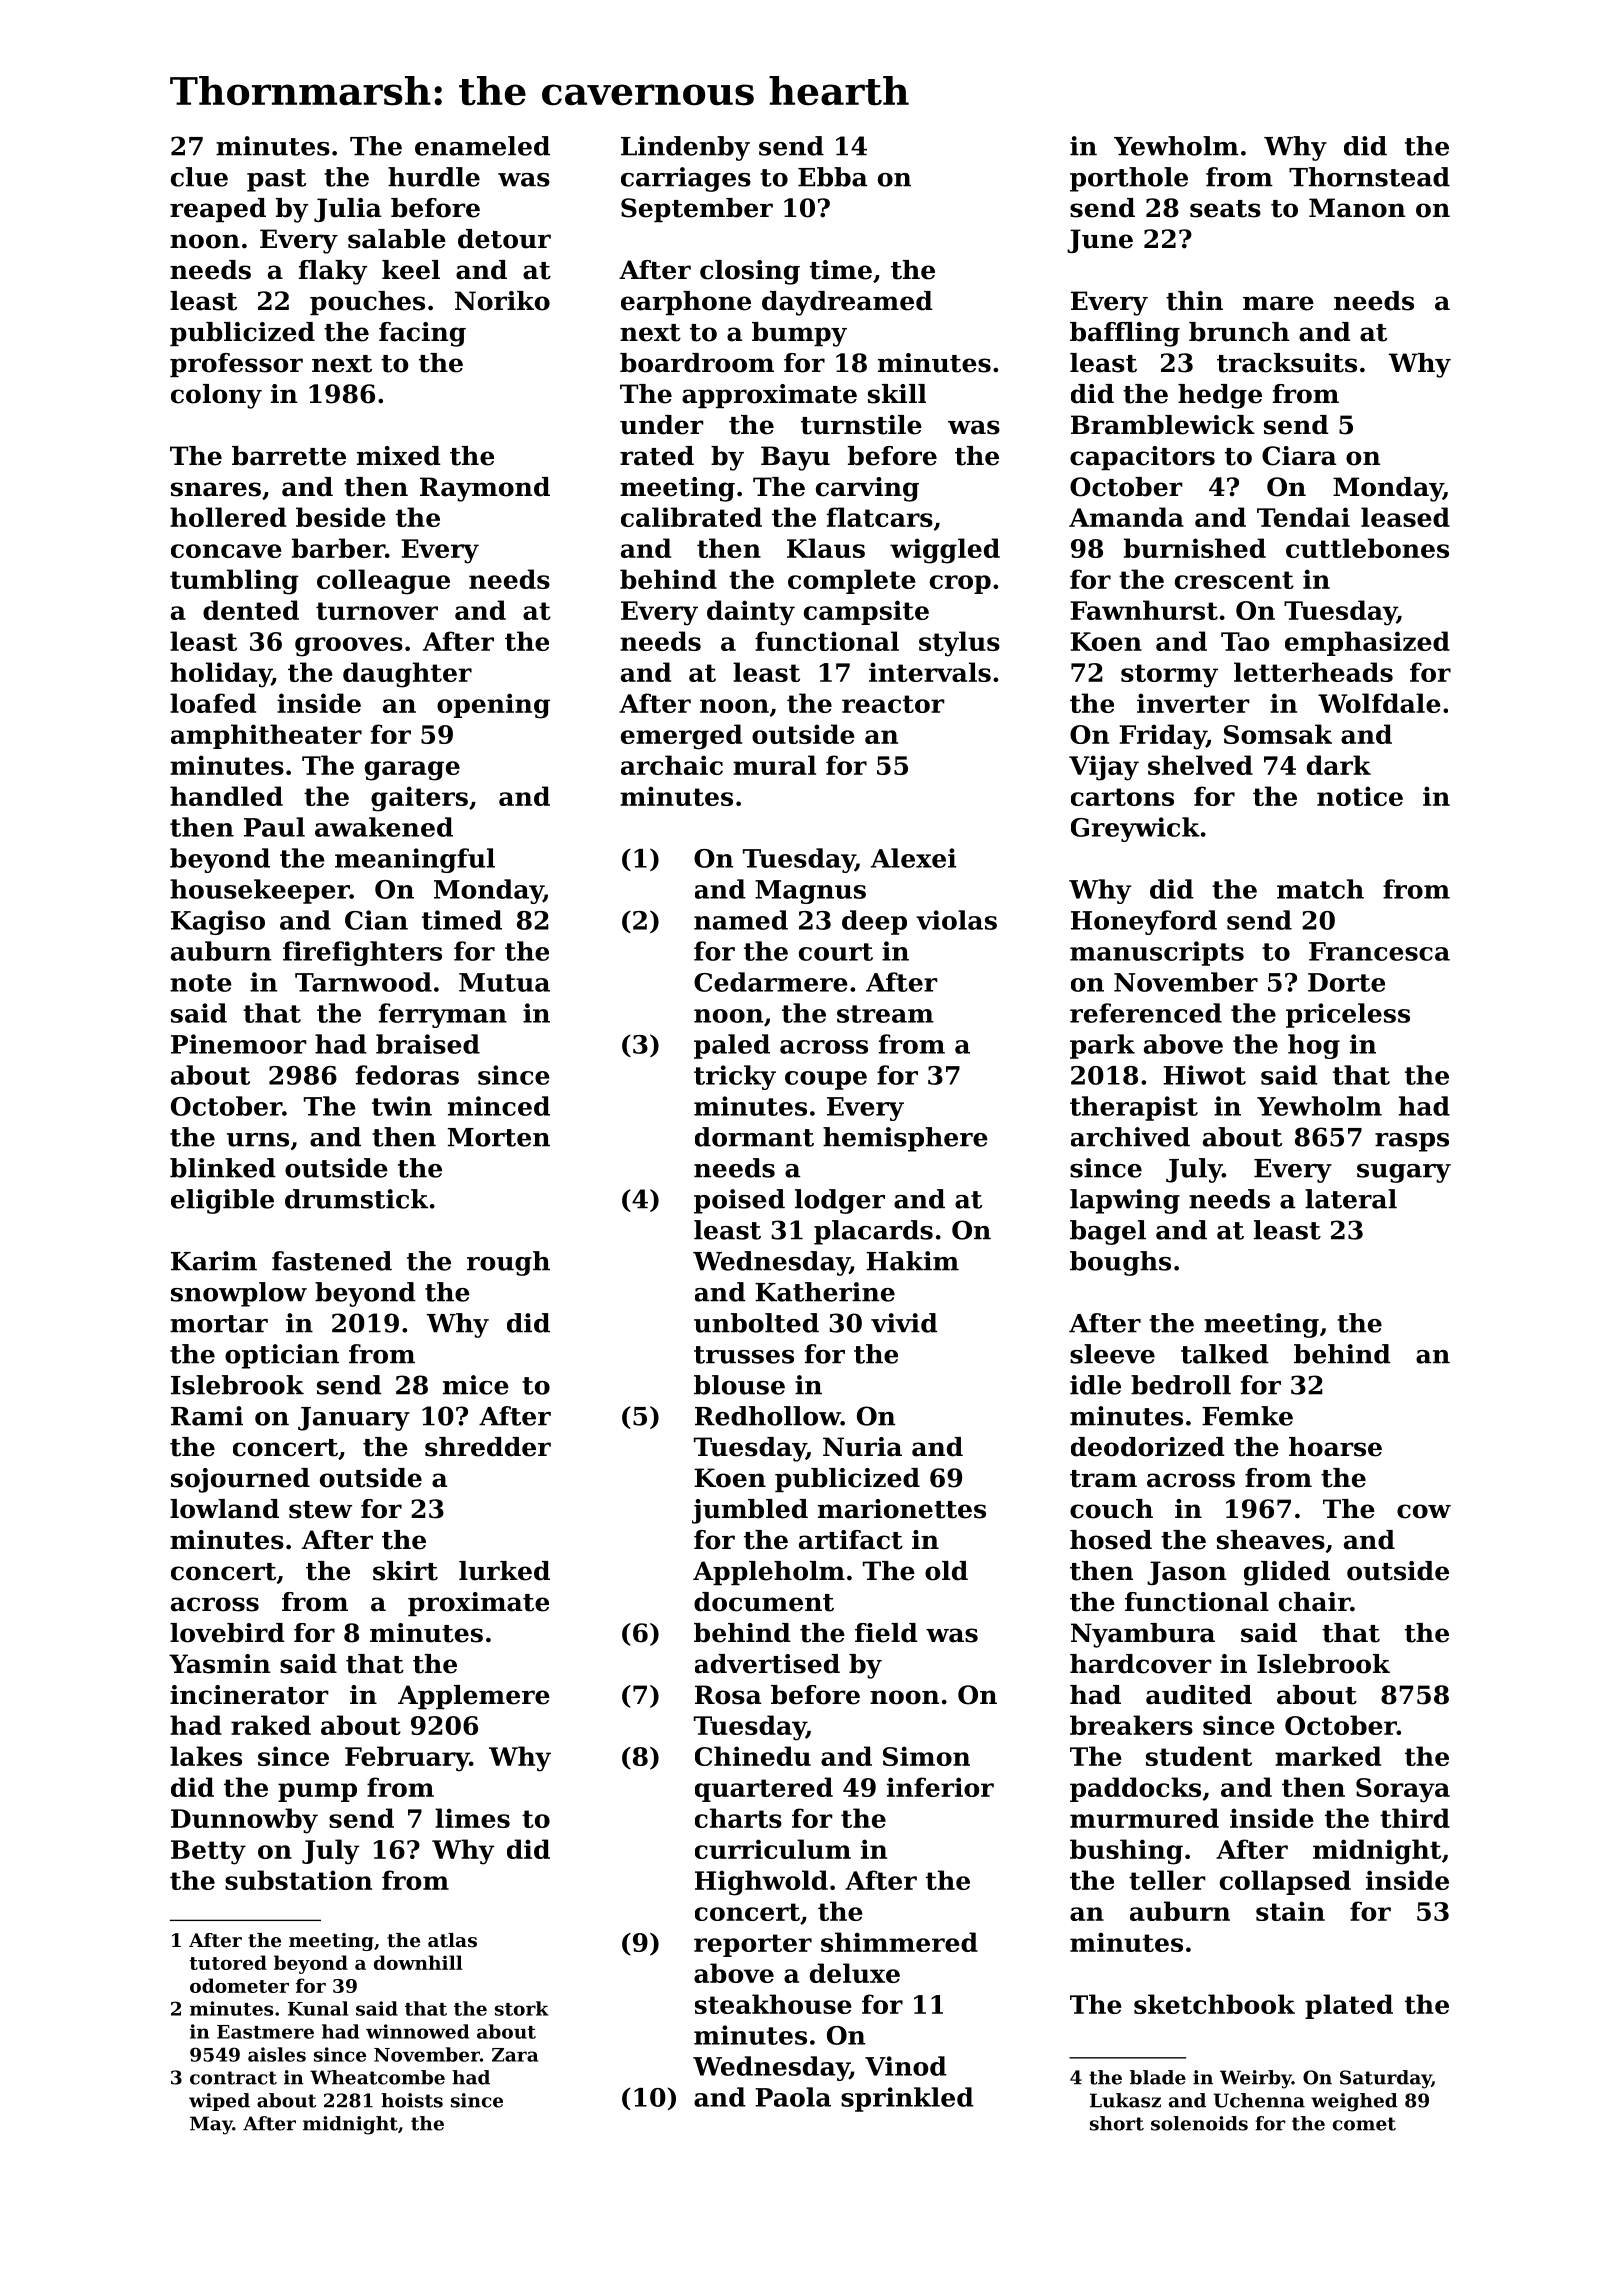 This page has width=1620, height=2292. Describe the element at coordinates (1369, 177) in the page. I see `Thornstead` at that location.
